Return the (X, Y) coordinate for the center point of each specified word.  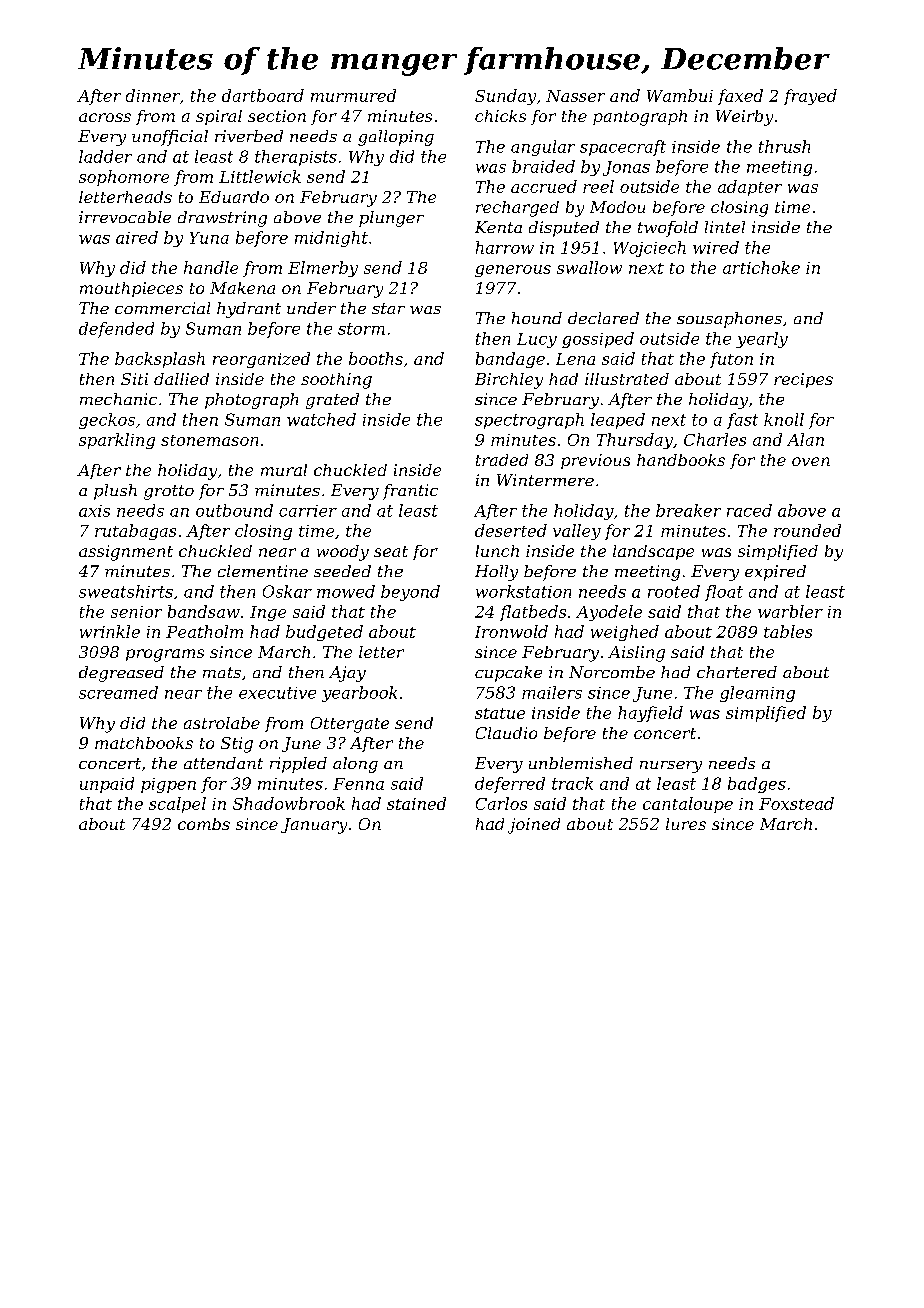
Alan (805, 439)
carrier (308, 511)
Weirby (744, 118)
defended (116, 330)
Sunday (505, 97)
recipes (803, 380)
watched (321, 419)
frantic (410, 492)
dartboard (263, 95)
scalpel (177, 805)
